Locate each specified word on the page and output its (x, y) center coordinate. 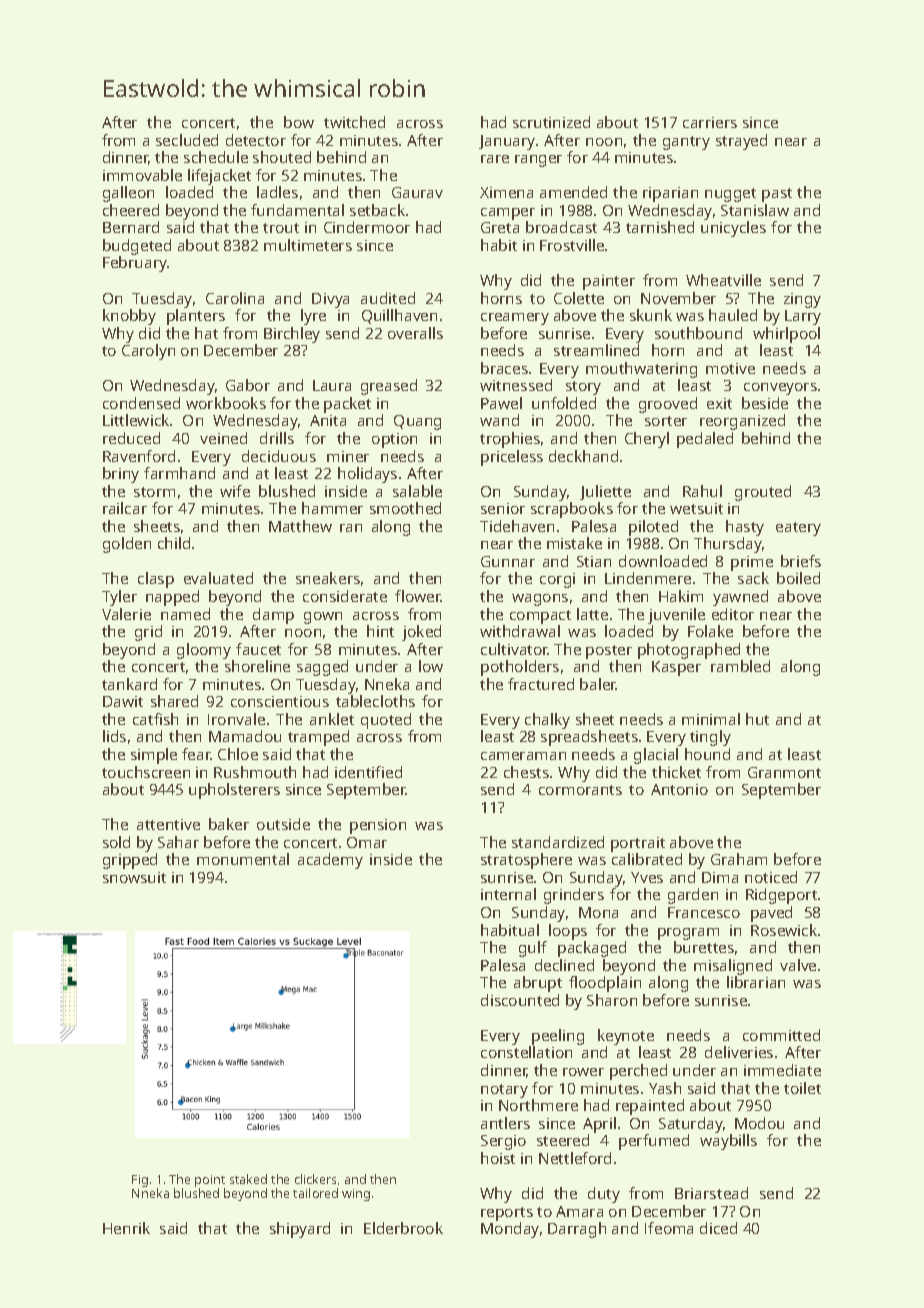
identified (368, 772)
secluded (187, 140)
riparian (670, 194)
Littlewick (136, 420)
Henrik (126, 1228)
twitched (354, 122)
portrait (638, 844)
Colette (579, 298)
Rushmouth (255, 772)
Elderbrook (403, 1228)
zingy (802, 300)
